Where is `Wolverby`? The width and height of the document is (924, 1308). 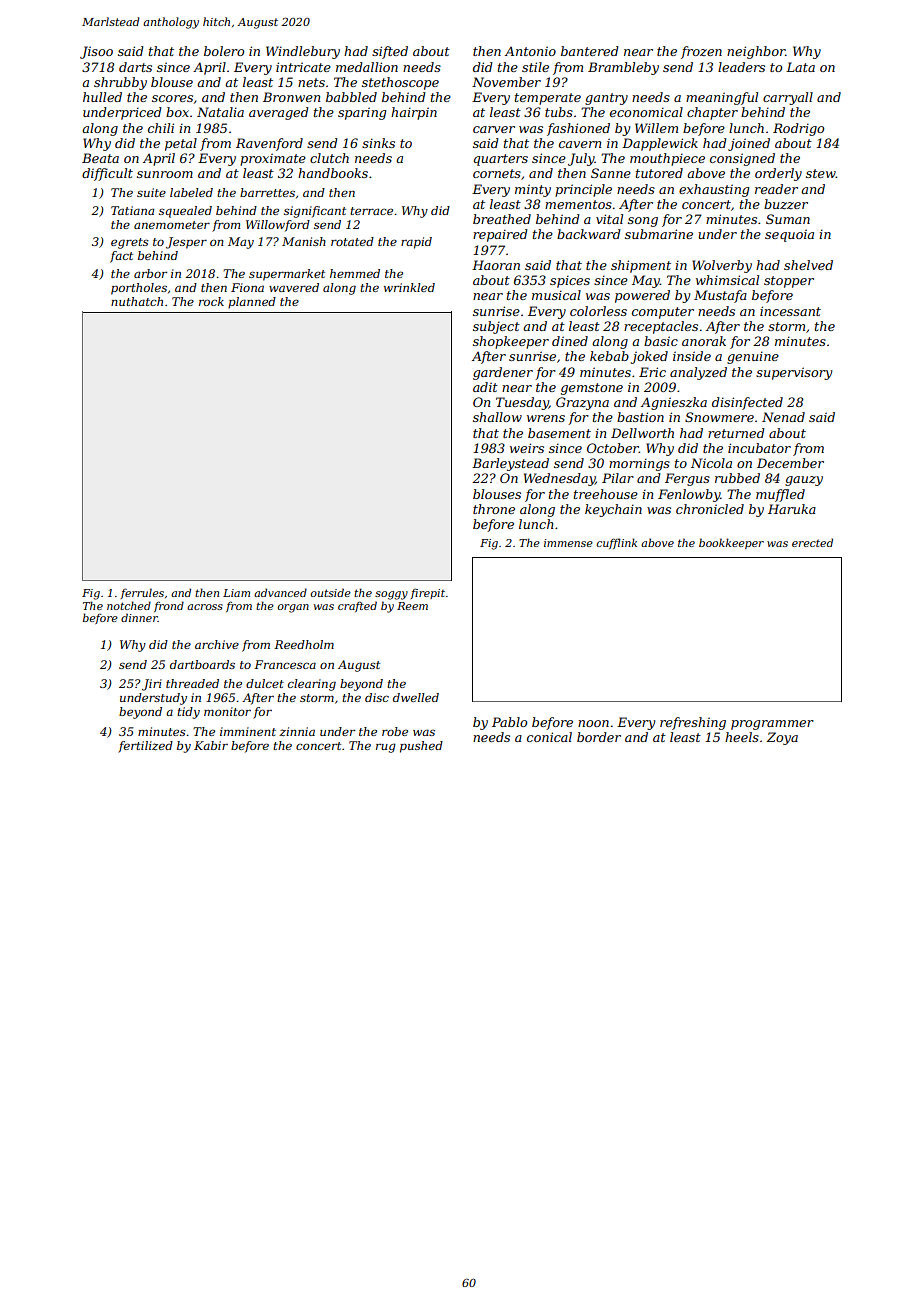 Wolverby is located at coordinates (722, 266).
